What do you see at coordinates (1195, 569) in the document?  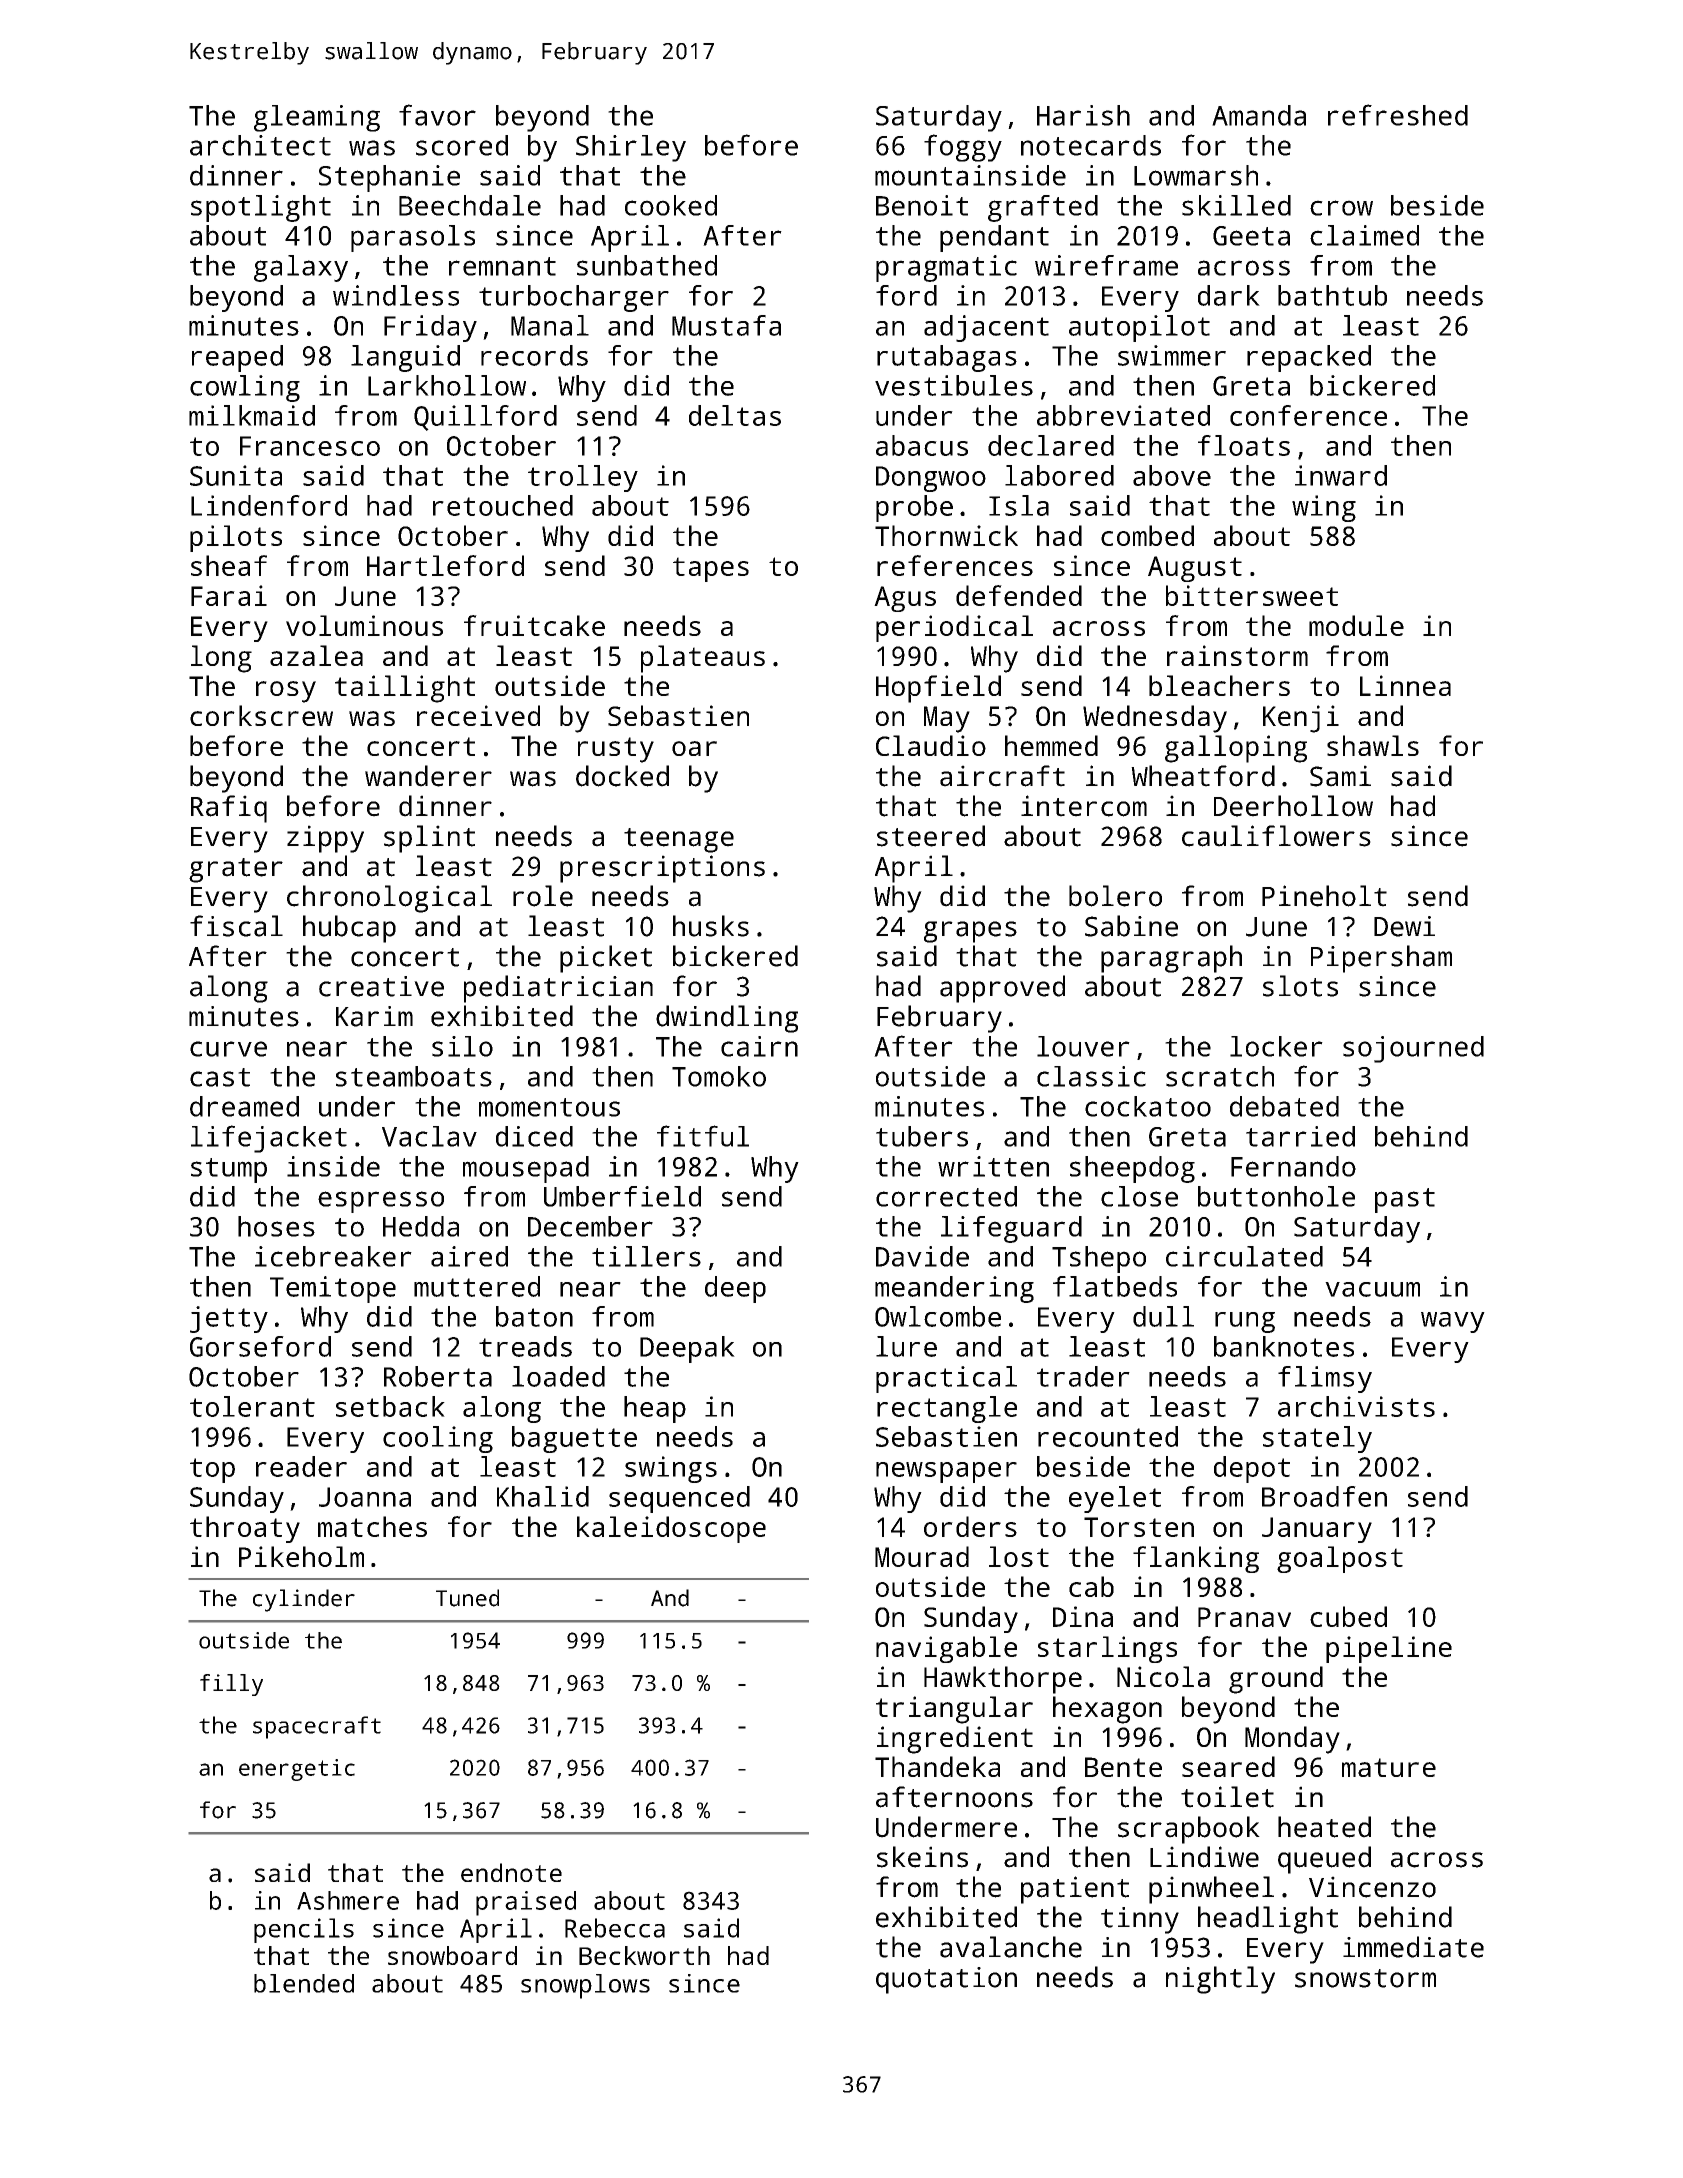 I see `August` at bounding box center [1195, 569].
